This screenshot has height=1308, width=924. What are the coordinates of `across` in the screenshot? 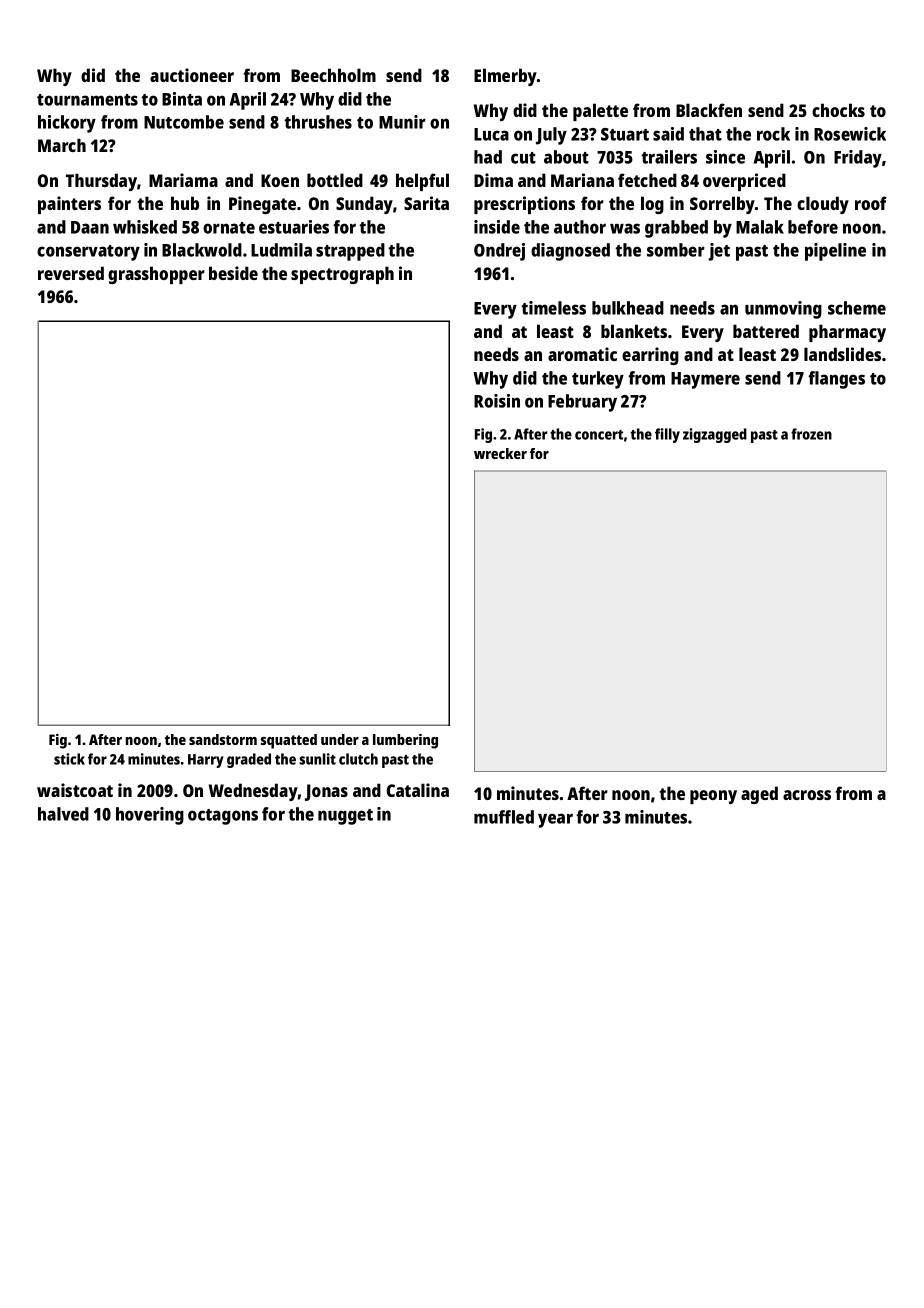 It's located at (807, 795).
